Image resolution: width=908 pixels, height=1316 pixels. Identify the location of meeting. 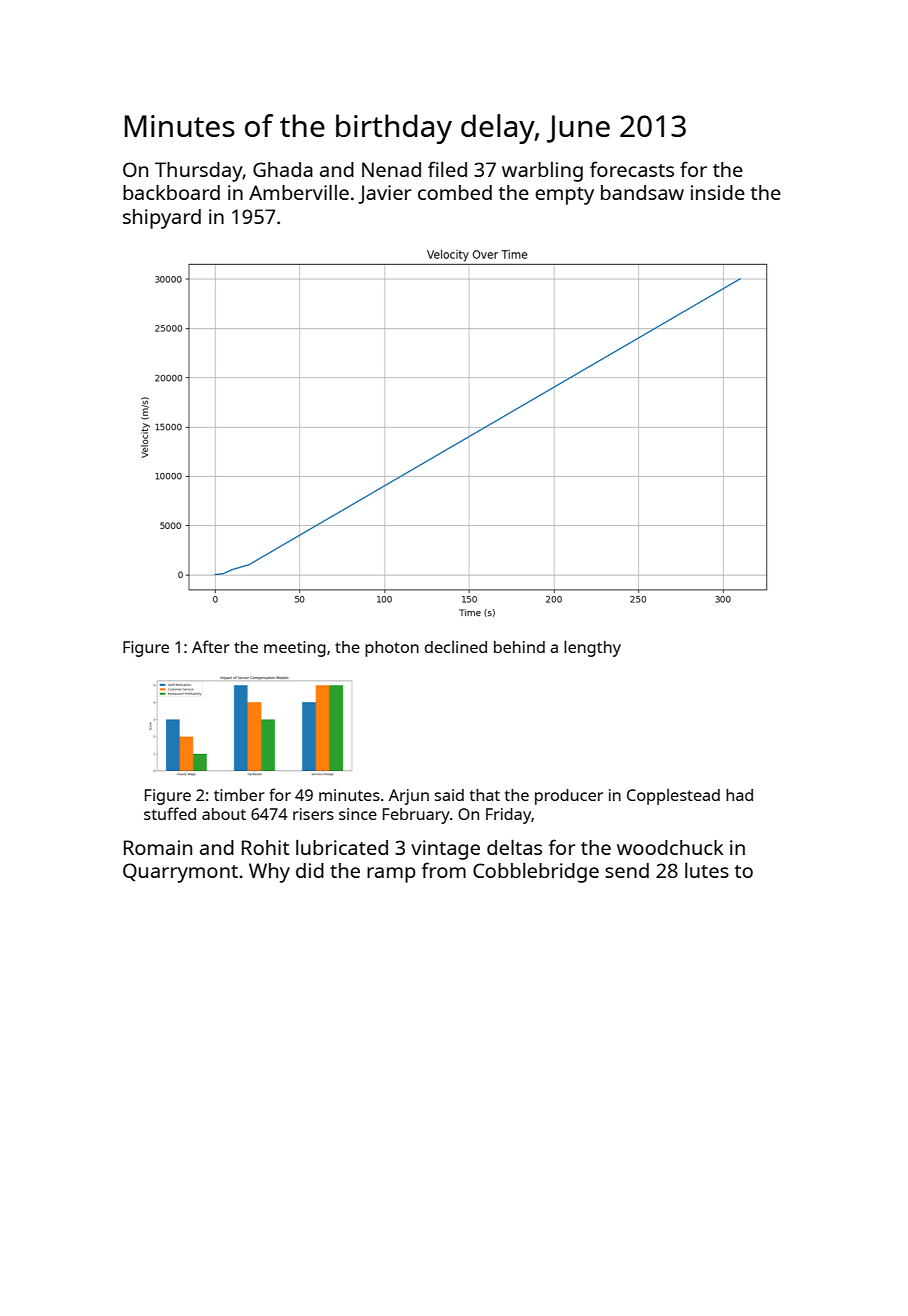
(295, 649).
